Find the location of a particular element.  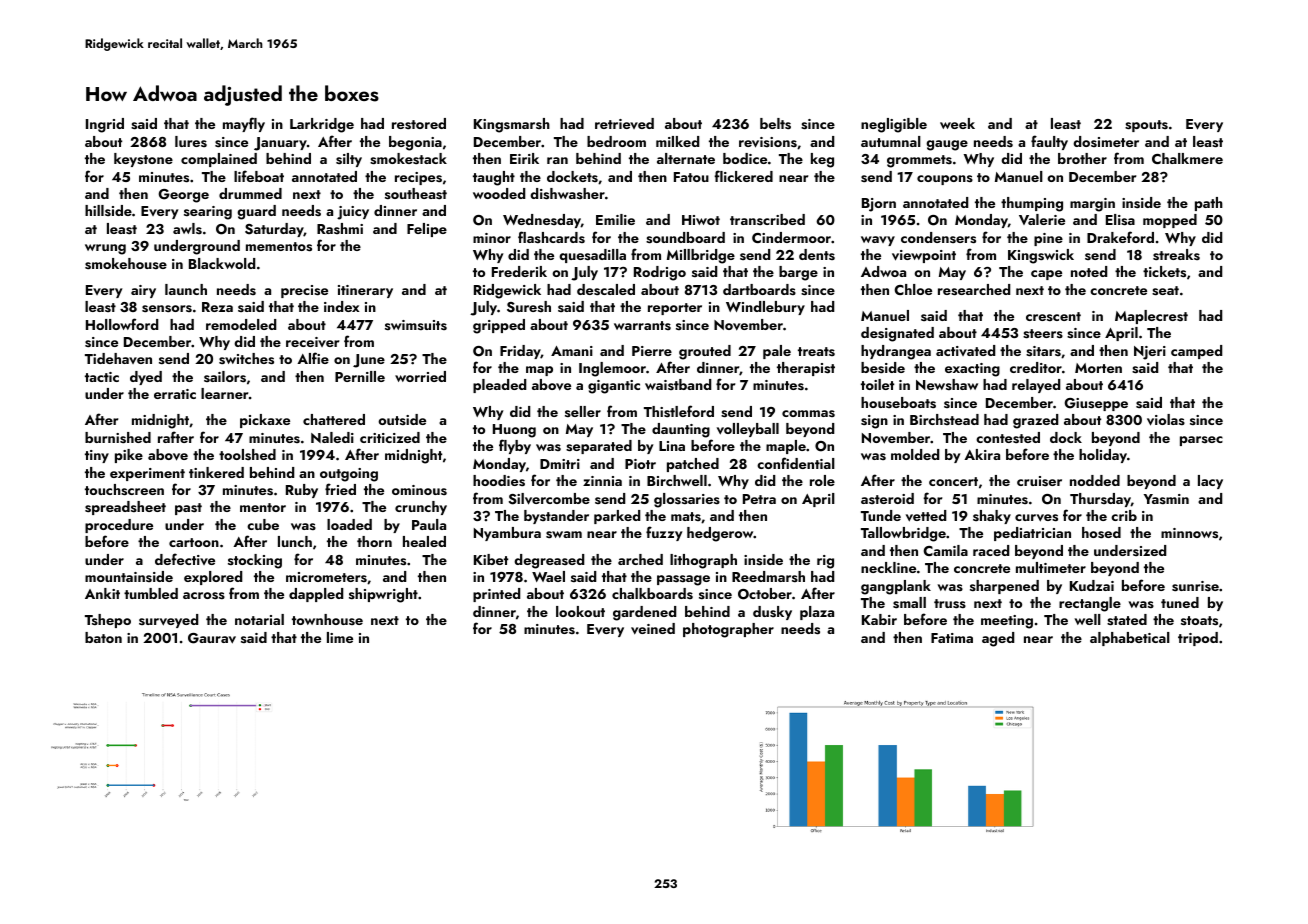

patched is located at coordinates (693, 465).
